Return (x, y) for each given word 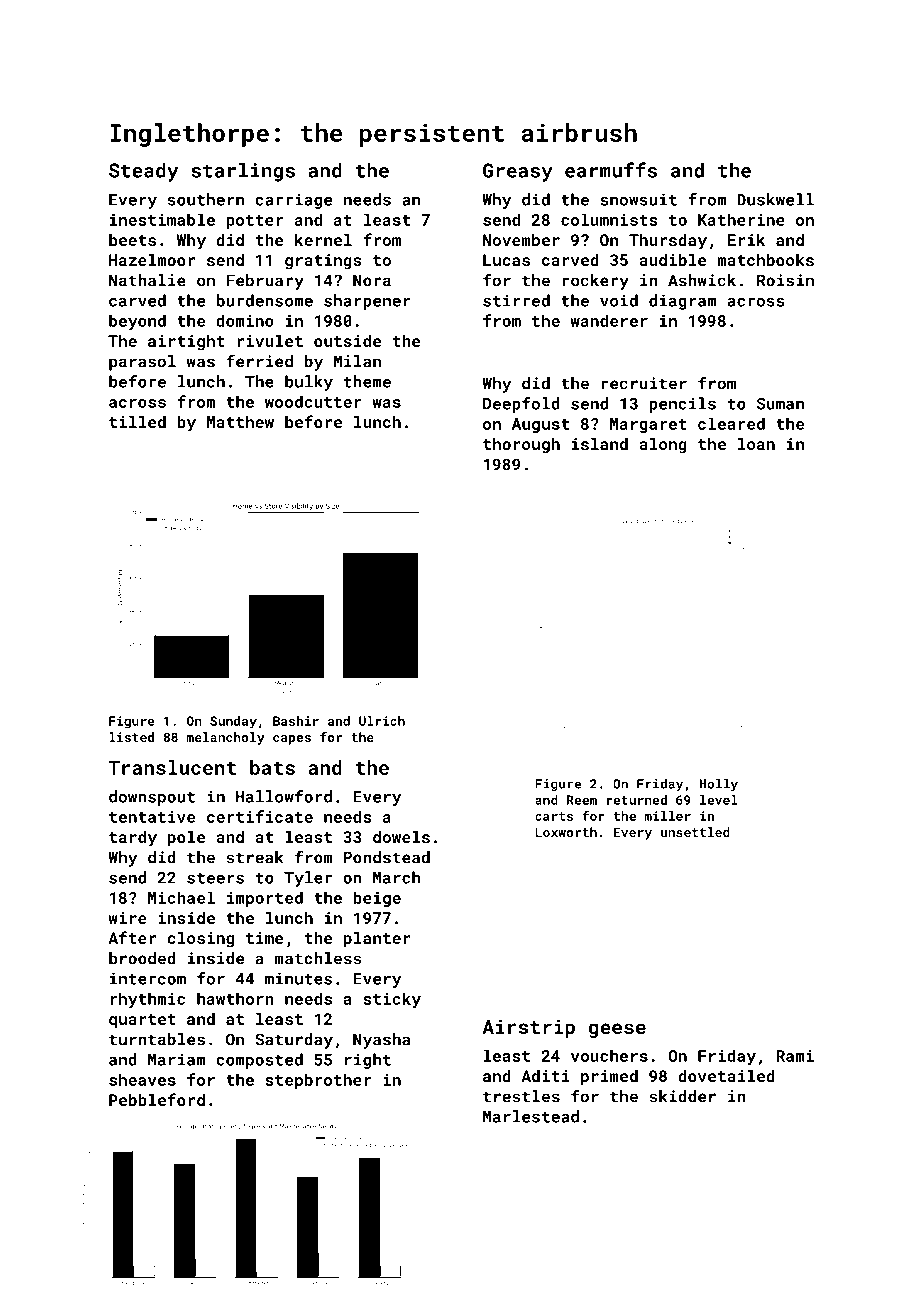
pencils (682, 405)
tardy (133, 839)
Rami (795, 1056)
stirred (516, 300)
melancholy (225, 738)
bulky (309, 383)
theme (367, 381)
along (663, 446)
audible (672, 260)
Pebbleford (157, 1099)
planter (377, 940)
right (368, 1061)
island (600, 444)
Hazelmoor (152, 260)
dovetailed (726, 1076)
